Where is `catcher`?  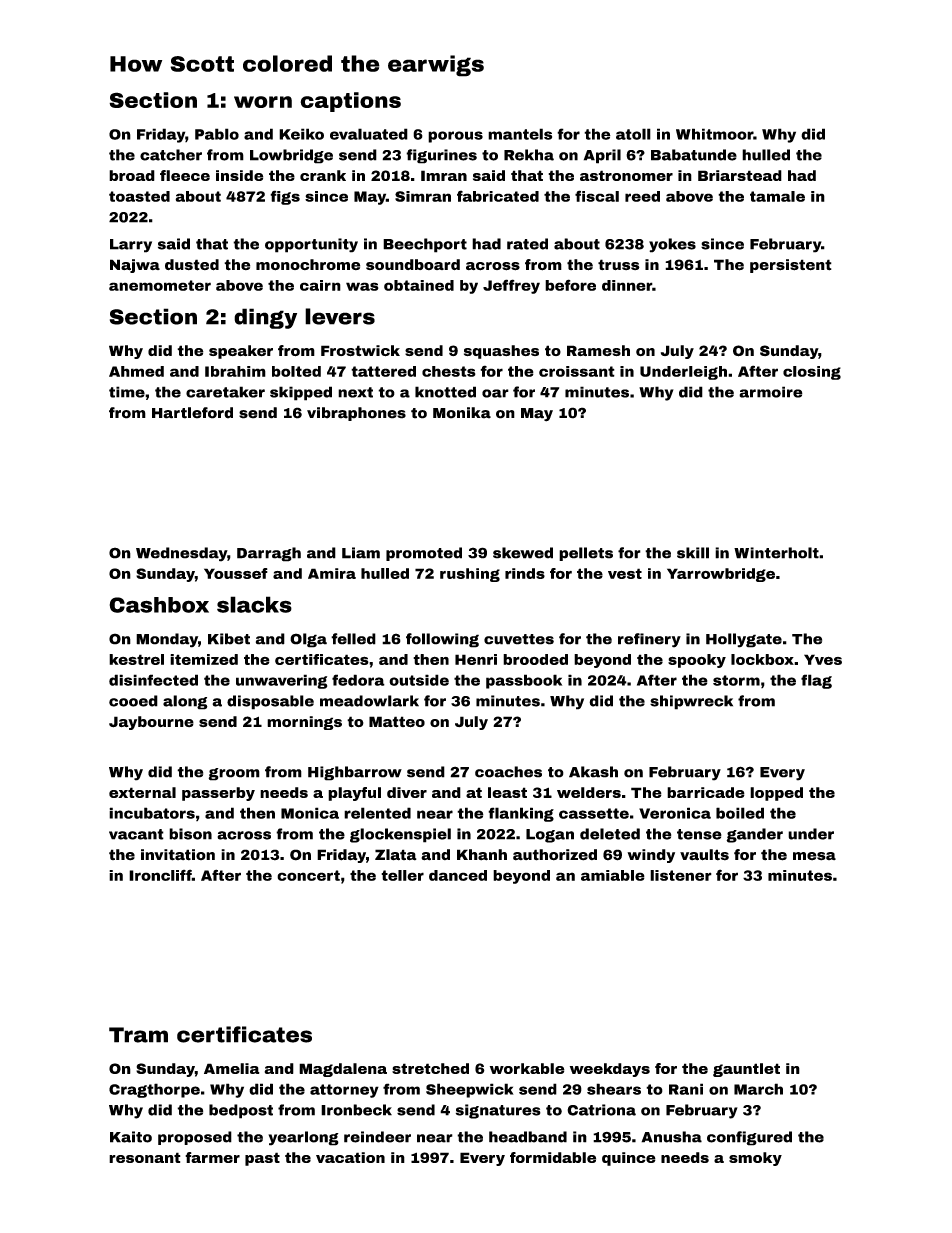
catcher is located at coordinates (171, 155).
